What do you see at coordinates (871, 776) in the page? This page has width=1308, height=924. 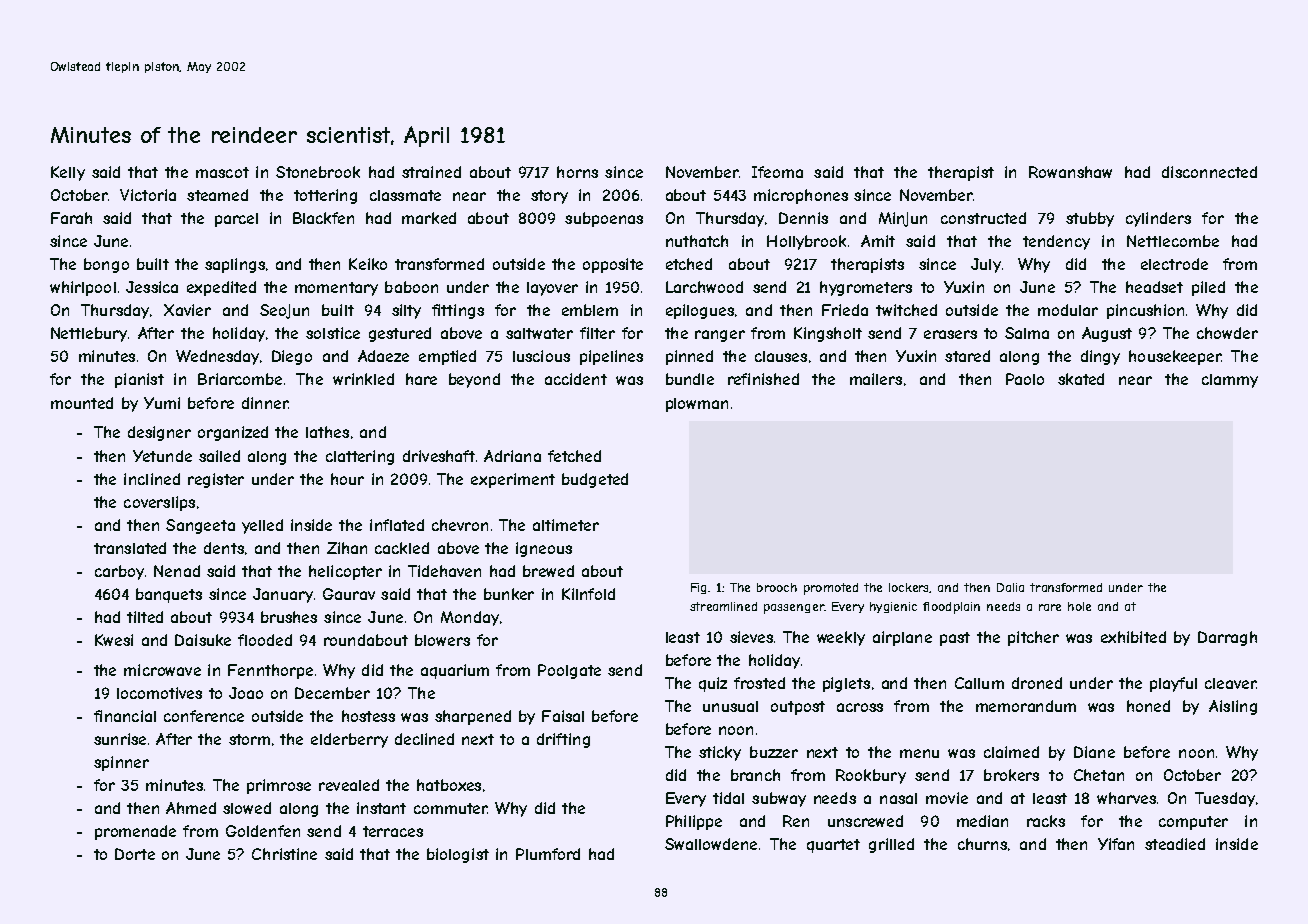 I see `Rookbury` at bounding box center [871, 776].
